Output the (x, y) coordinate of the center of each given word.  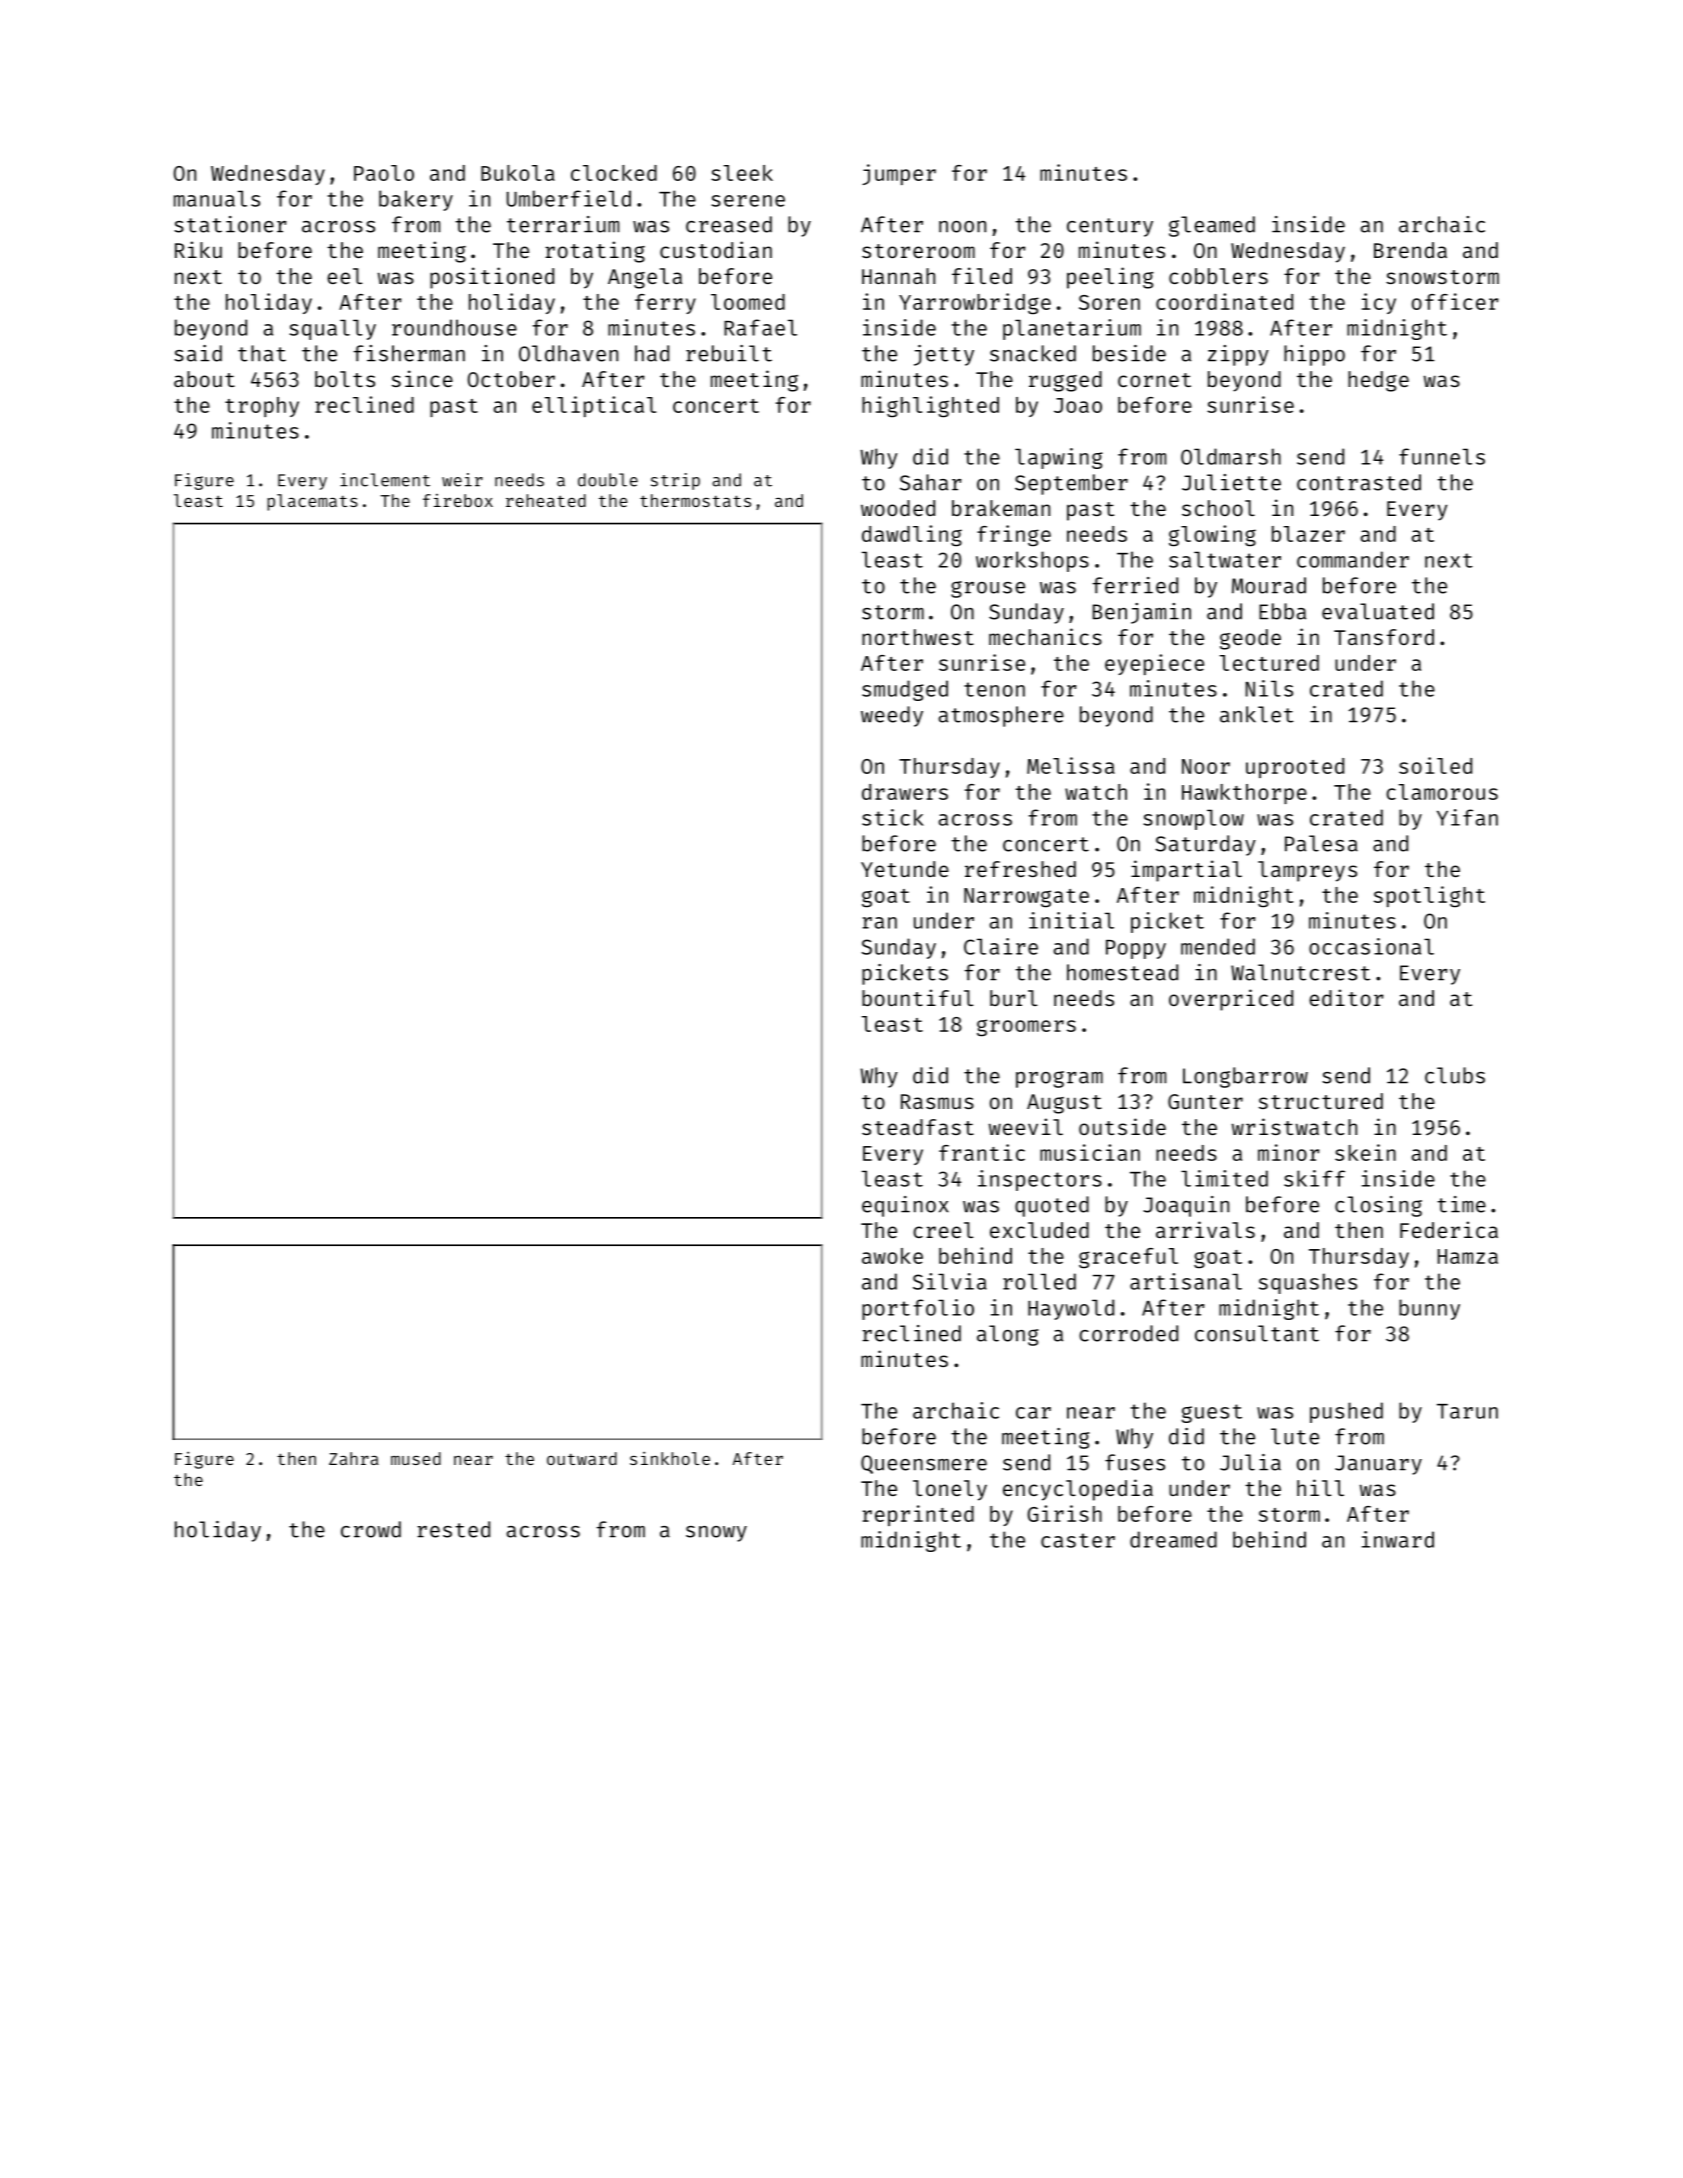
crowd (371, 1529)
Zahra (354, 1458)
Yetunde (905, 869)
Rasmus (937, 1101)
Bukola (518, 173)
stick (893, 817)
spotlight (1429, 897)
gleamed (1212, 226)
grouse (988, 589)
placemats (312, 502)
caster (1078, 1540)
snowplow (1193, 819)
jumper (899, 174)
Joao (1078, 405)
